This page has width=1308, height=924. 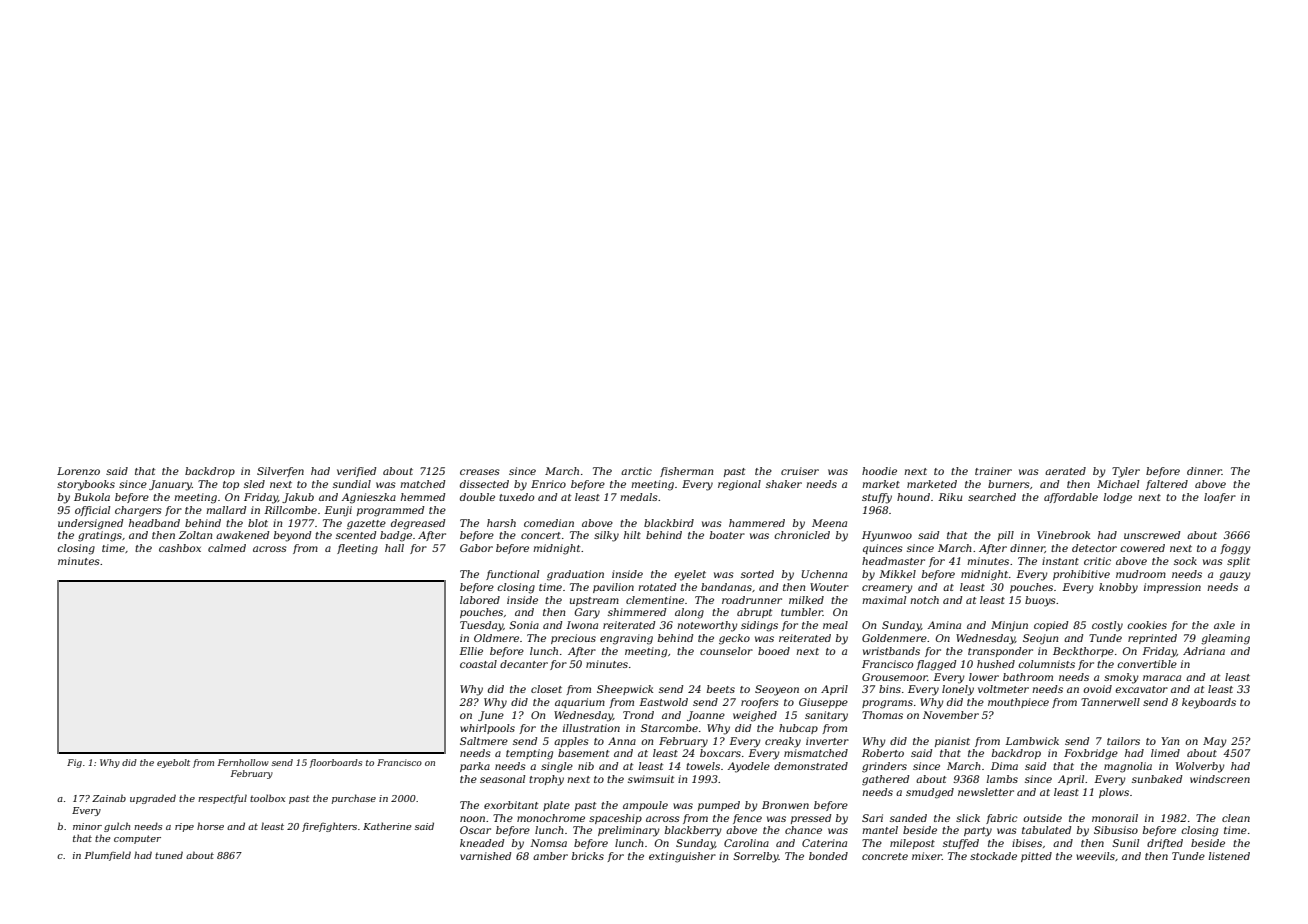 I want to click on chronicled, so click(x=802, y=535).
